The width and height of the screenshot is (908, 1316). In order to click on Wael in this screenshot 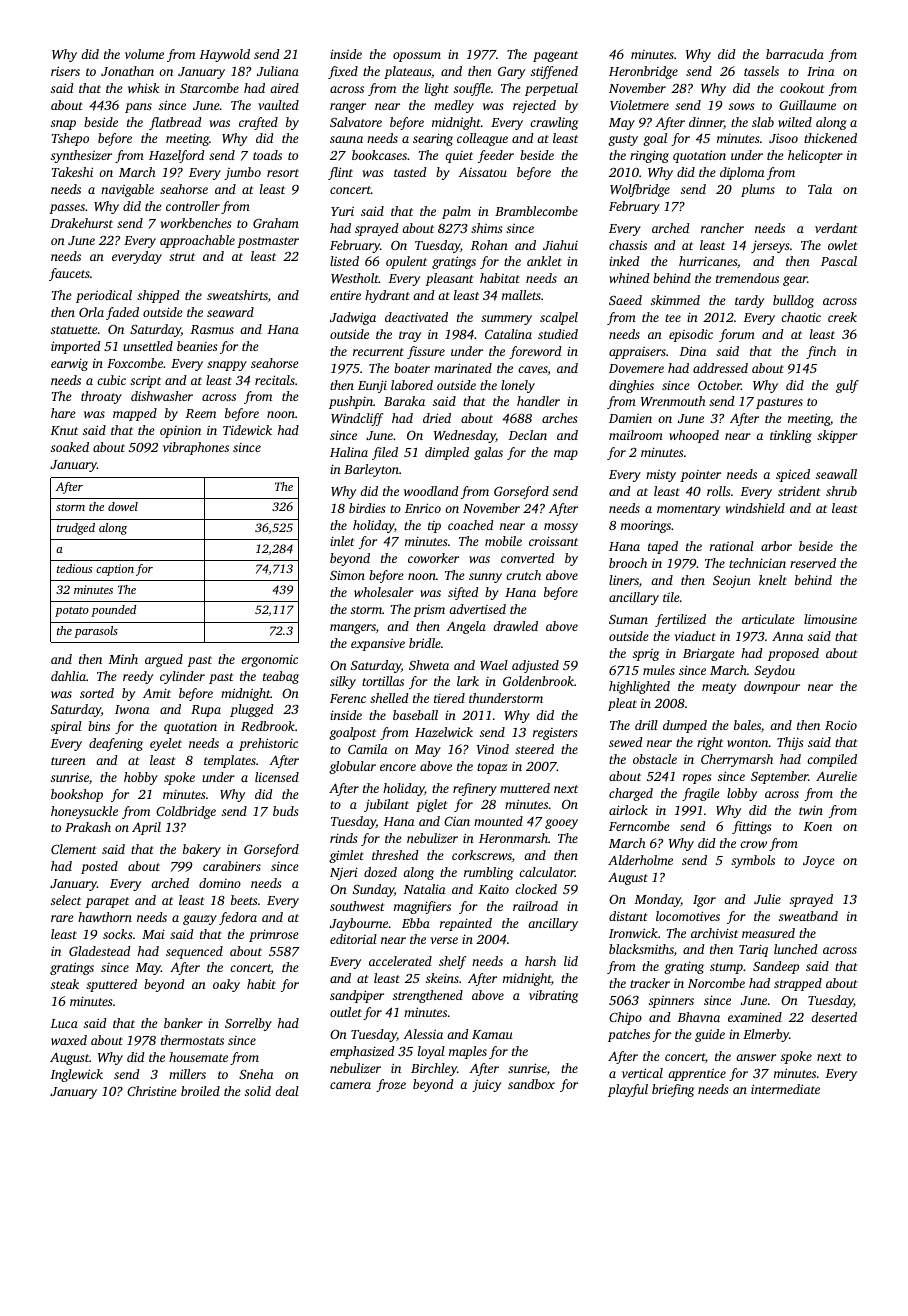, I will do `click(494, 665)`.
